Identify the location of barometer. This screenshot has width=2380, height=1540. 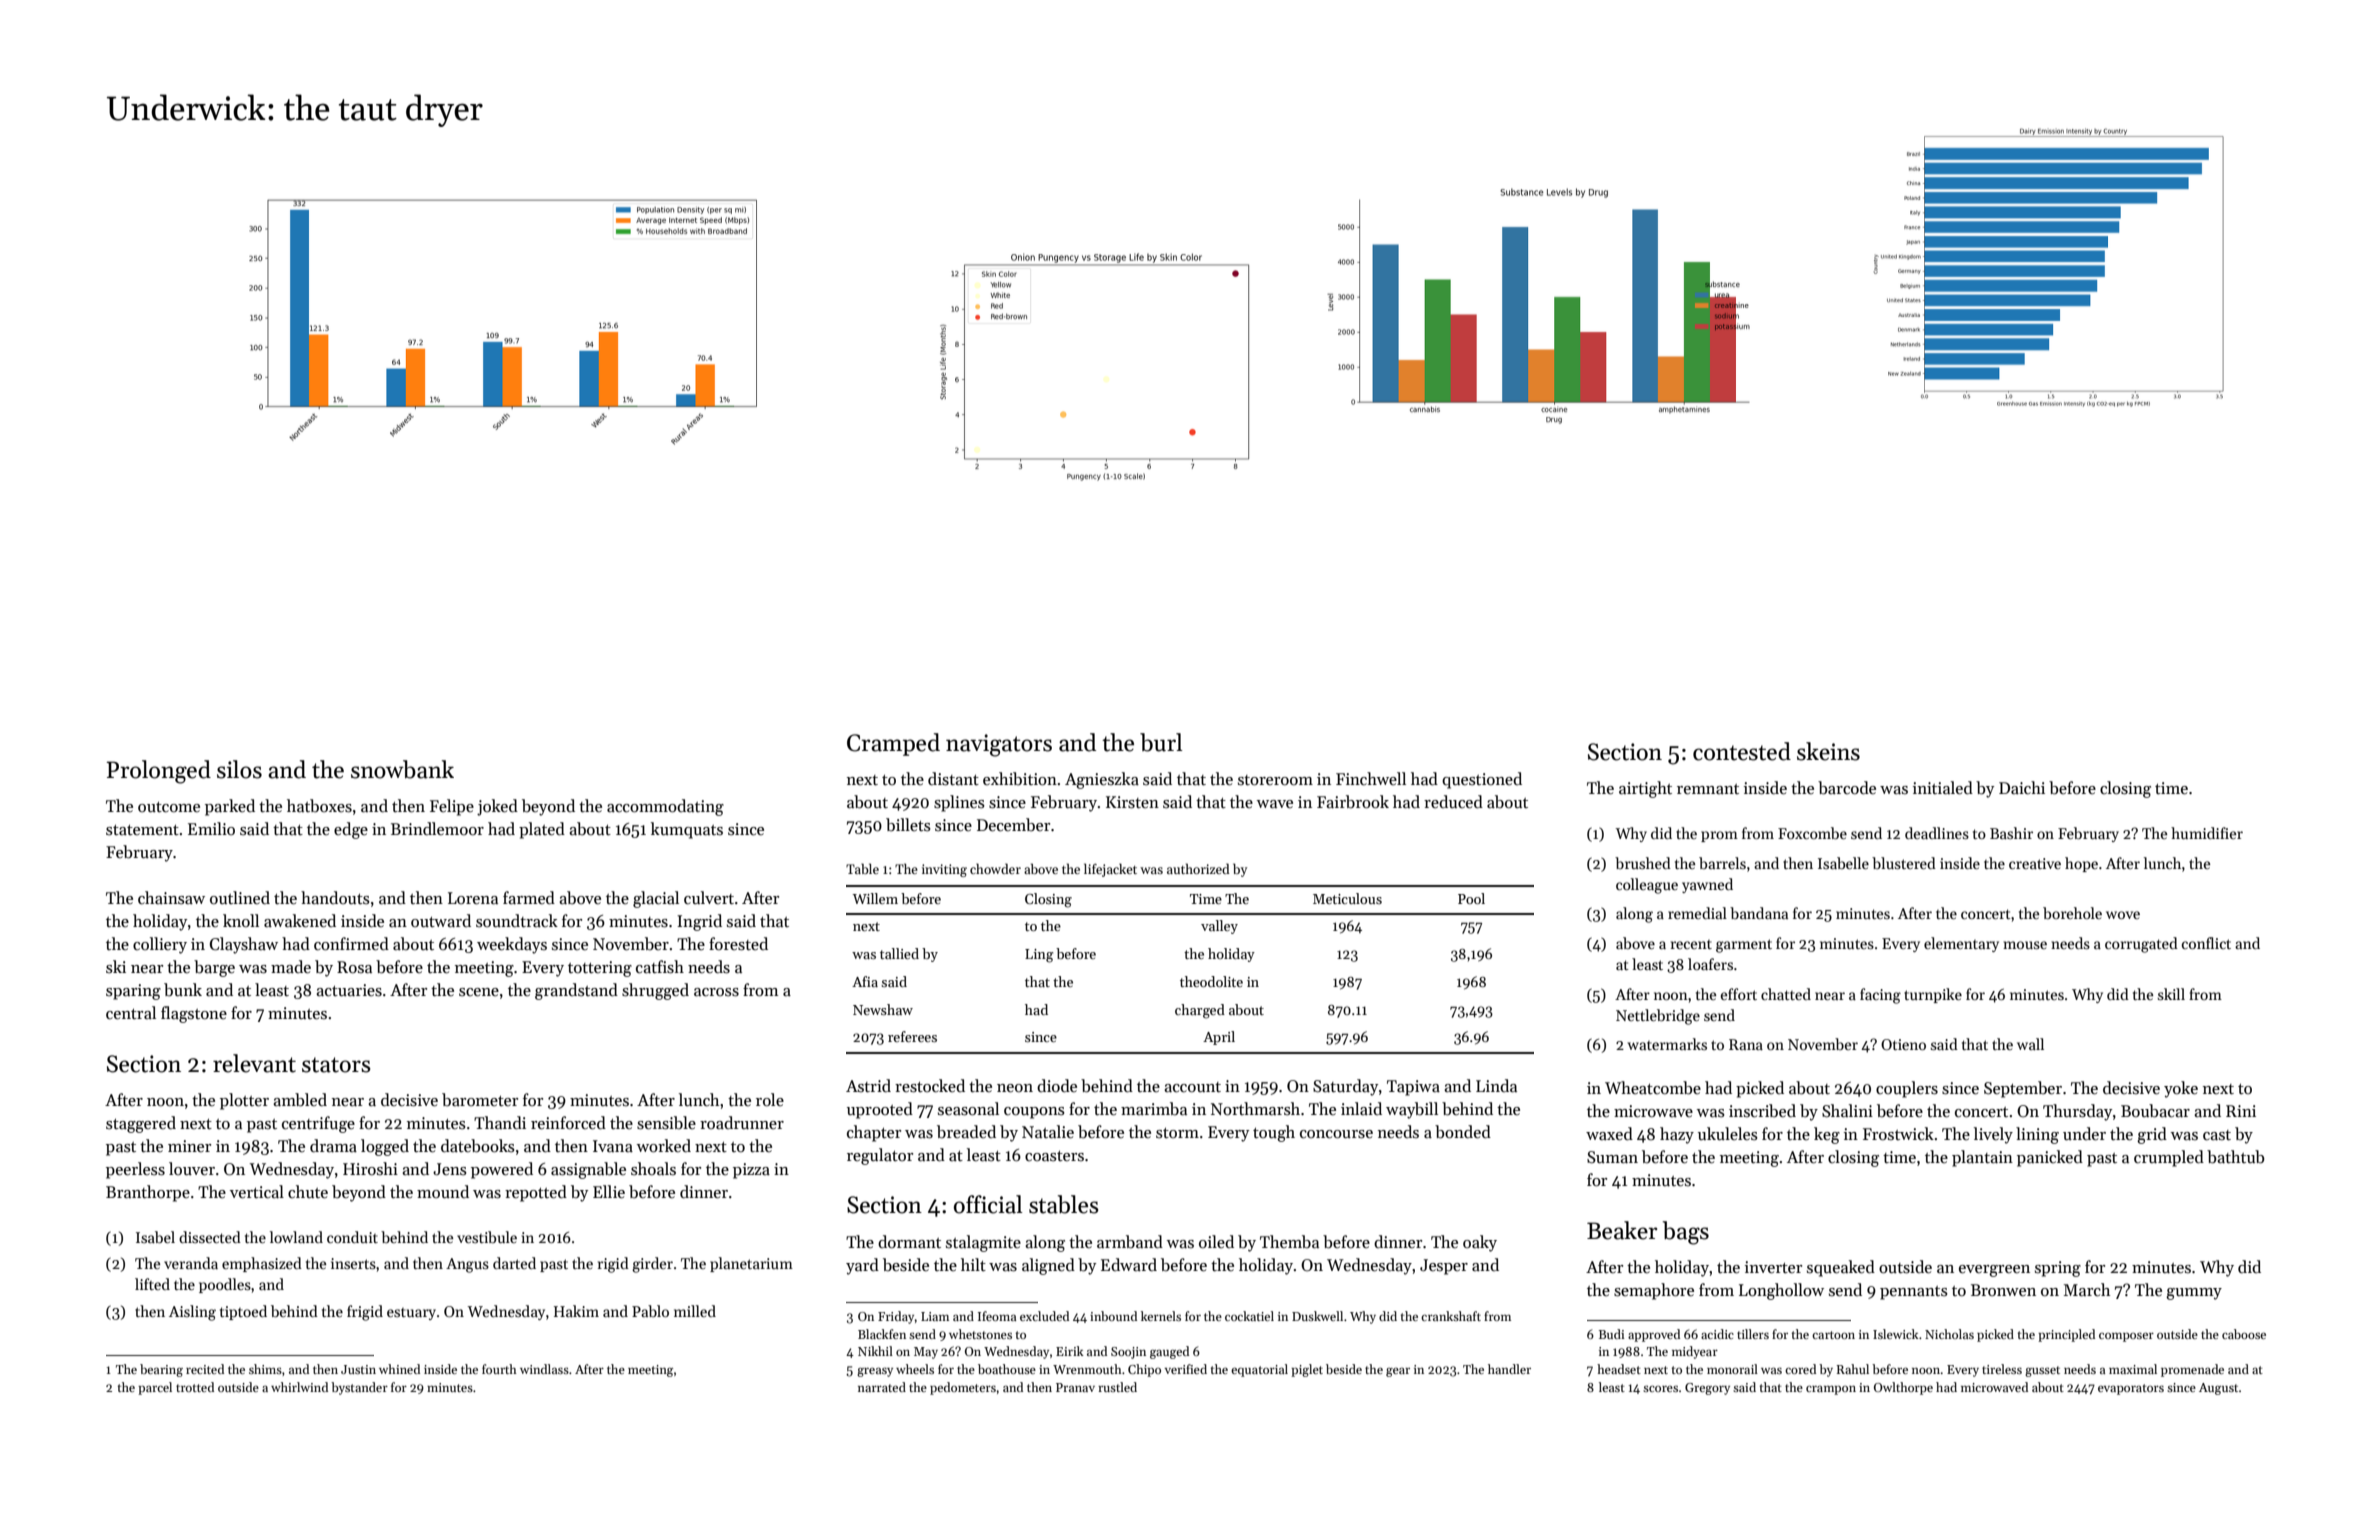
(480, 1100).
